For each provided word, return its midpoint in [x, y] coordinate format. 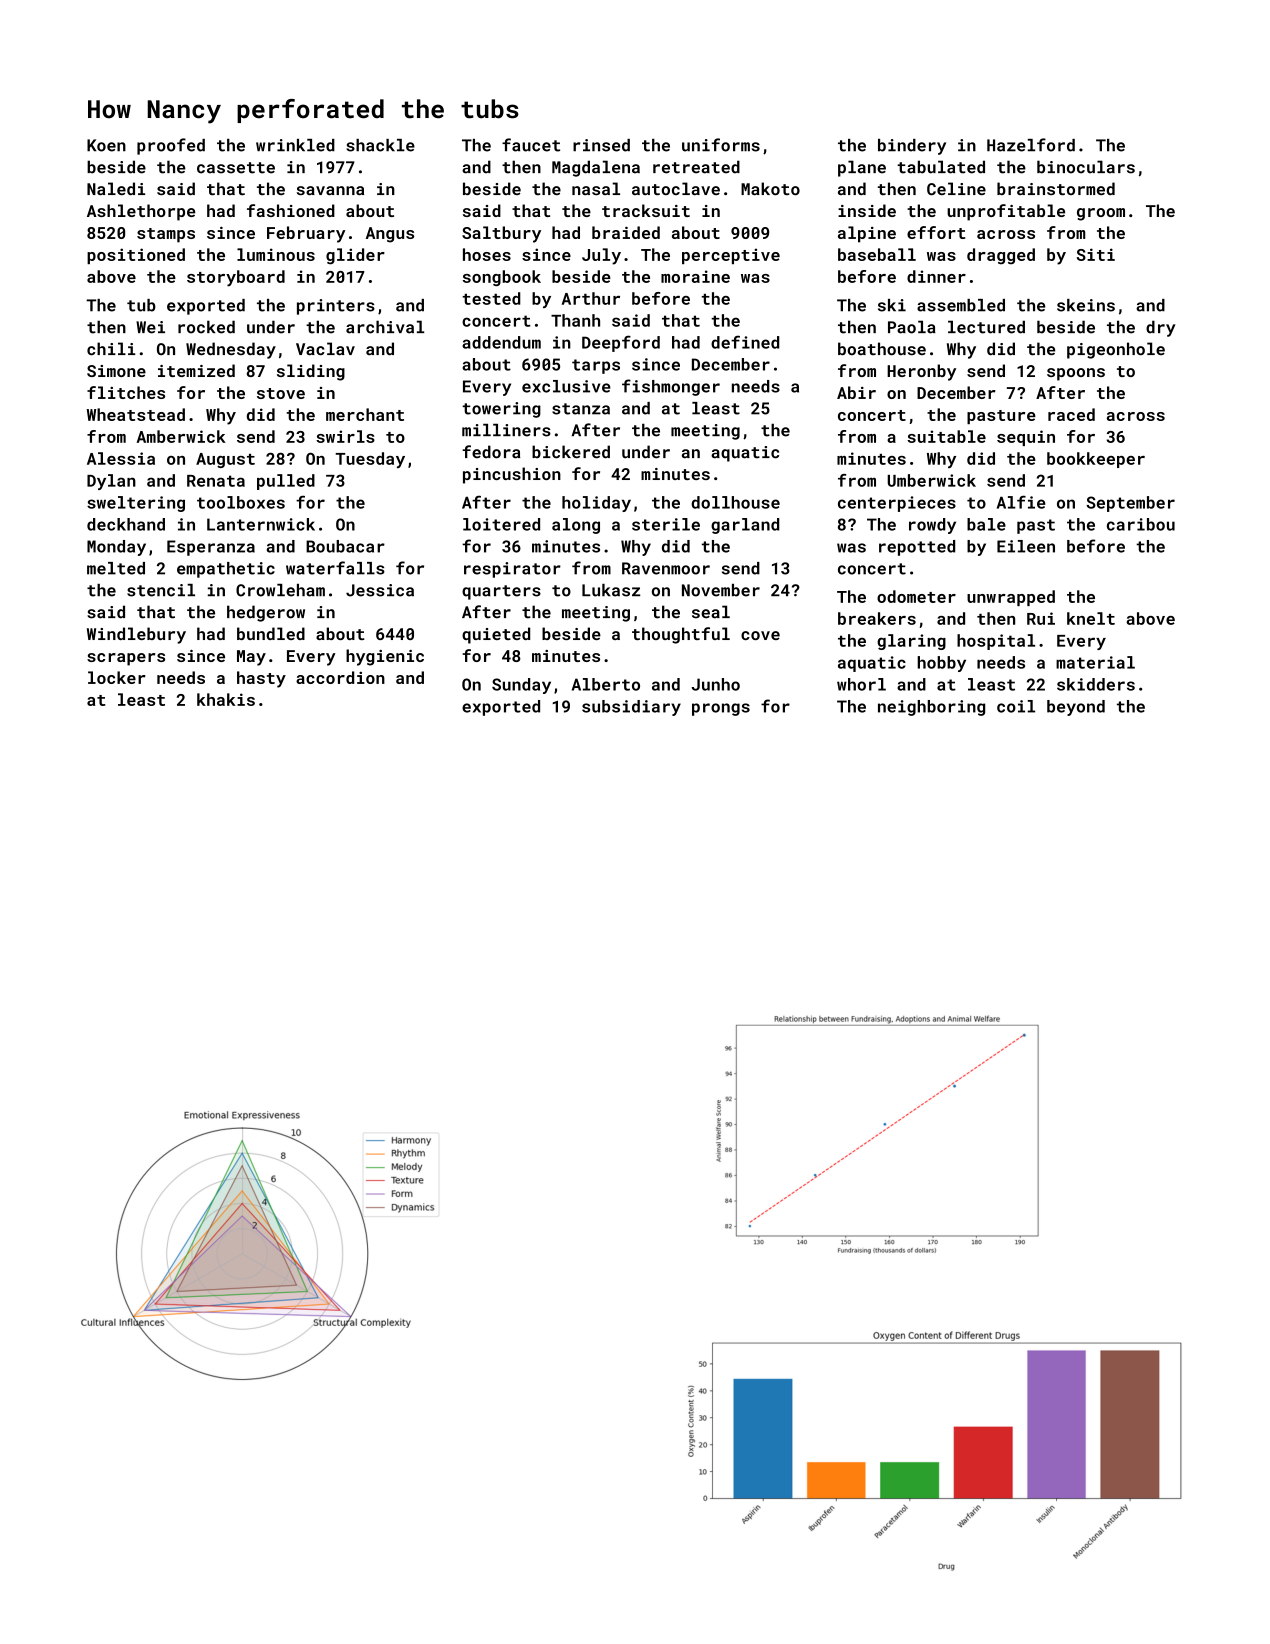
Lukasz [611, 590]
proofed [171, 146]
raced [1071, 414]
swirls [345, 436]
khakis [226, 699]
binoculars [1086, 167]
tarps [596, 366]
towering [501, 410]
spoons [1076, 374]
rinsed [601, 145]
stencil [161, 590]
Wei [150, 327]
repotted [917, 548]
